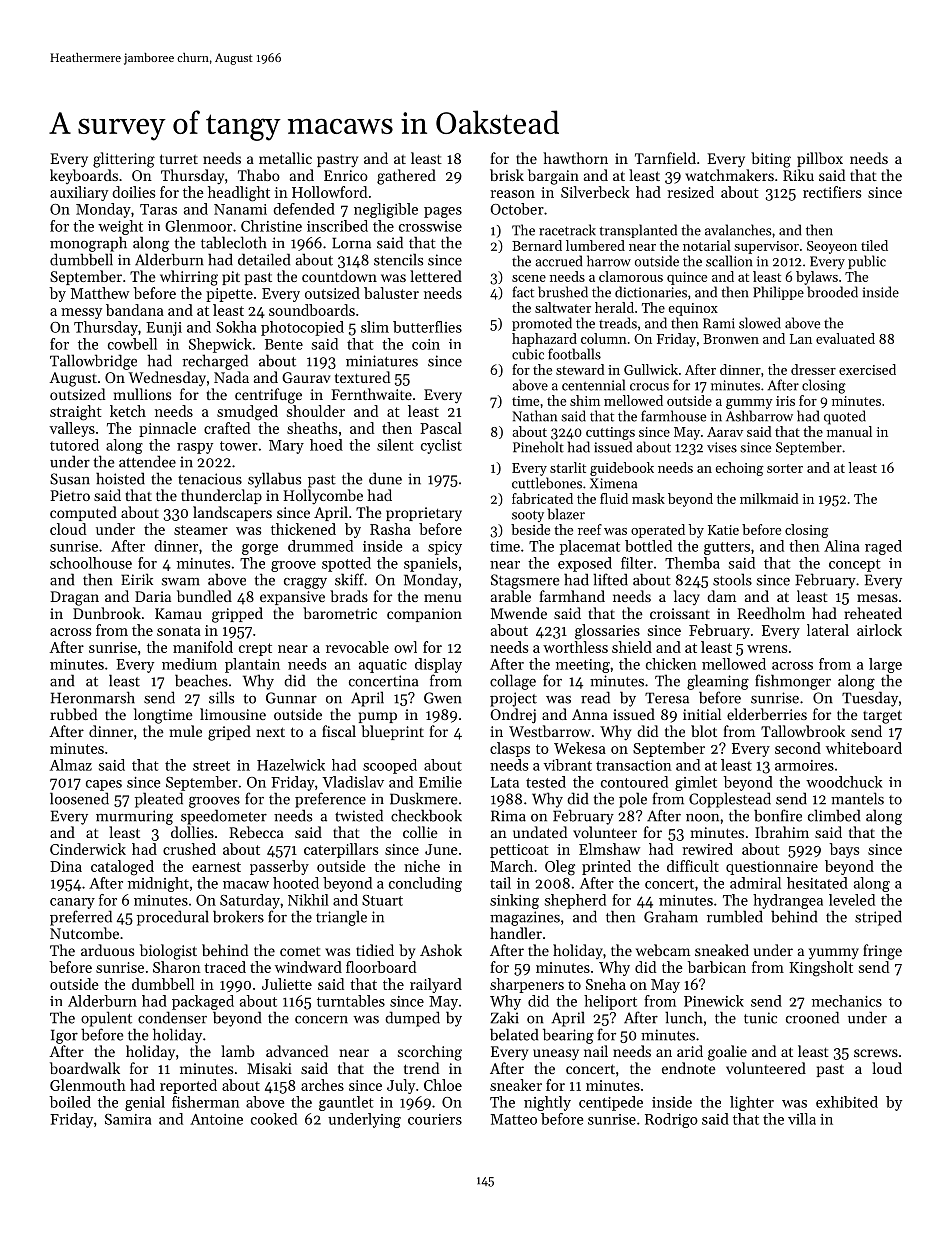  What do you see at coordinates (231, 278) in the screenshot?
I see `pit` at bounding box center [231, 278].
